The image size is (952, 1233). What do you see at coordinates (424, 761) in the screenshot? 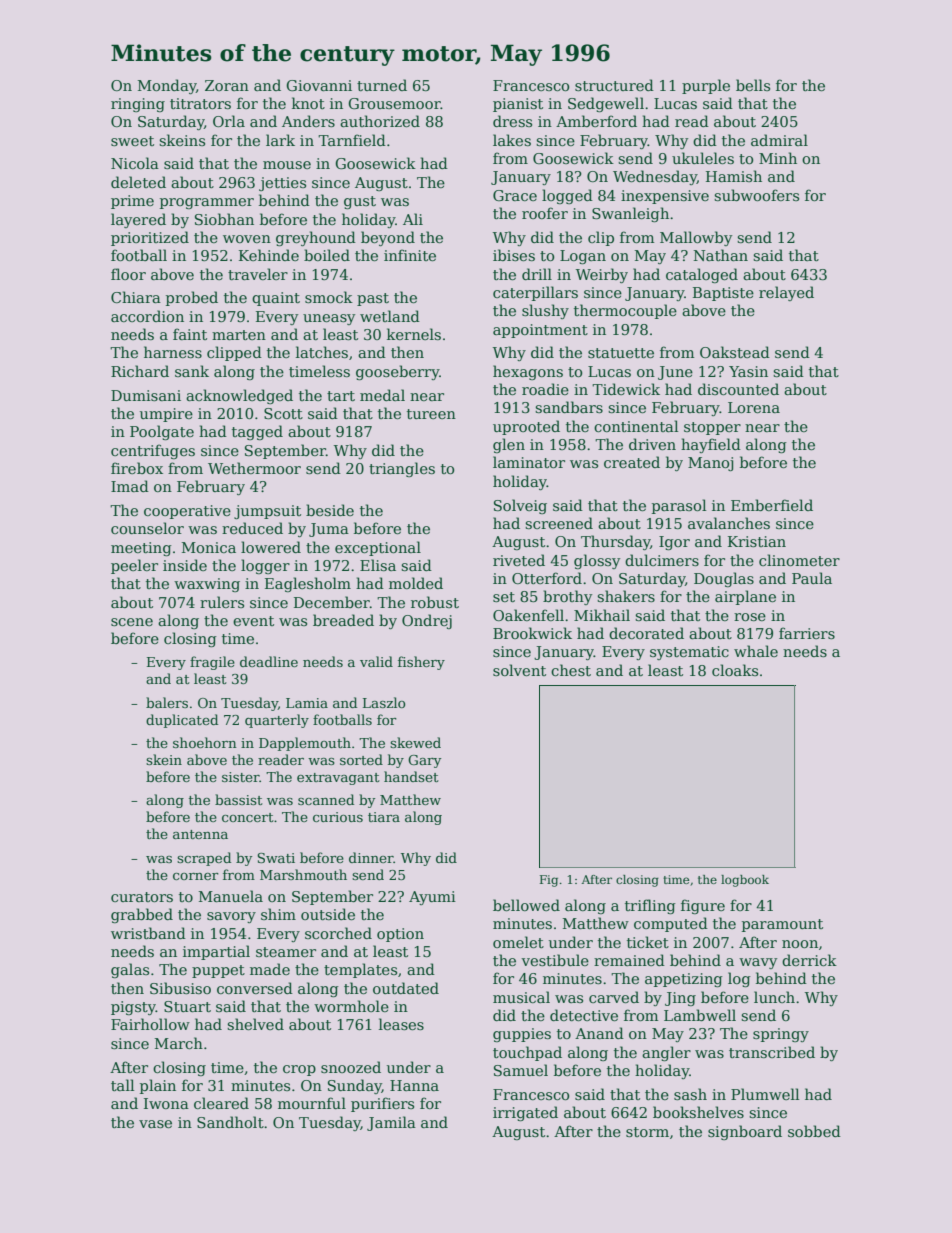
I see `Gary` at bounding box center [424, 761].
